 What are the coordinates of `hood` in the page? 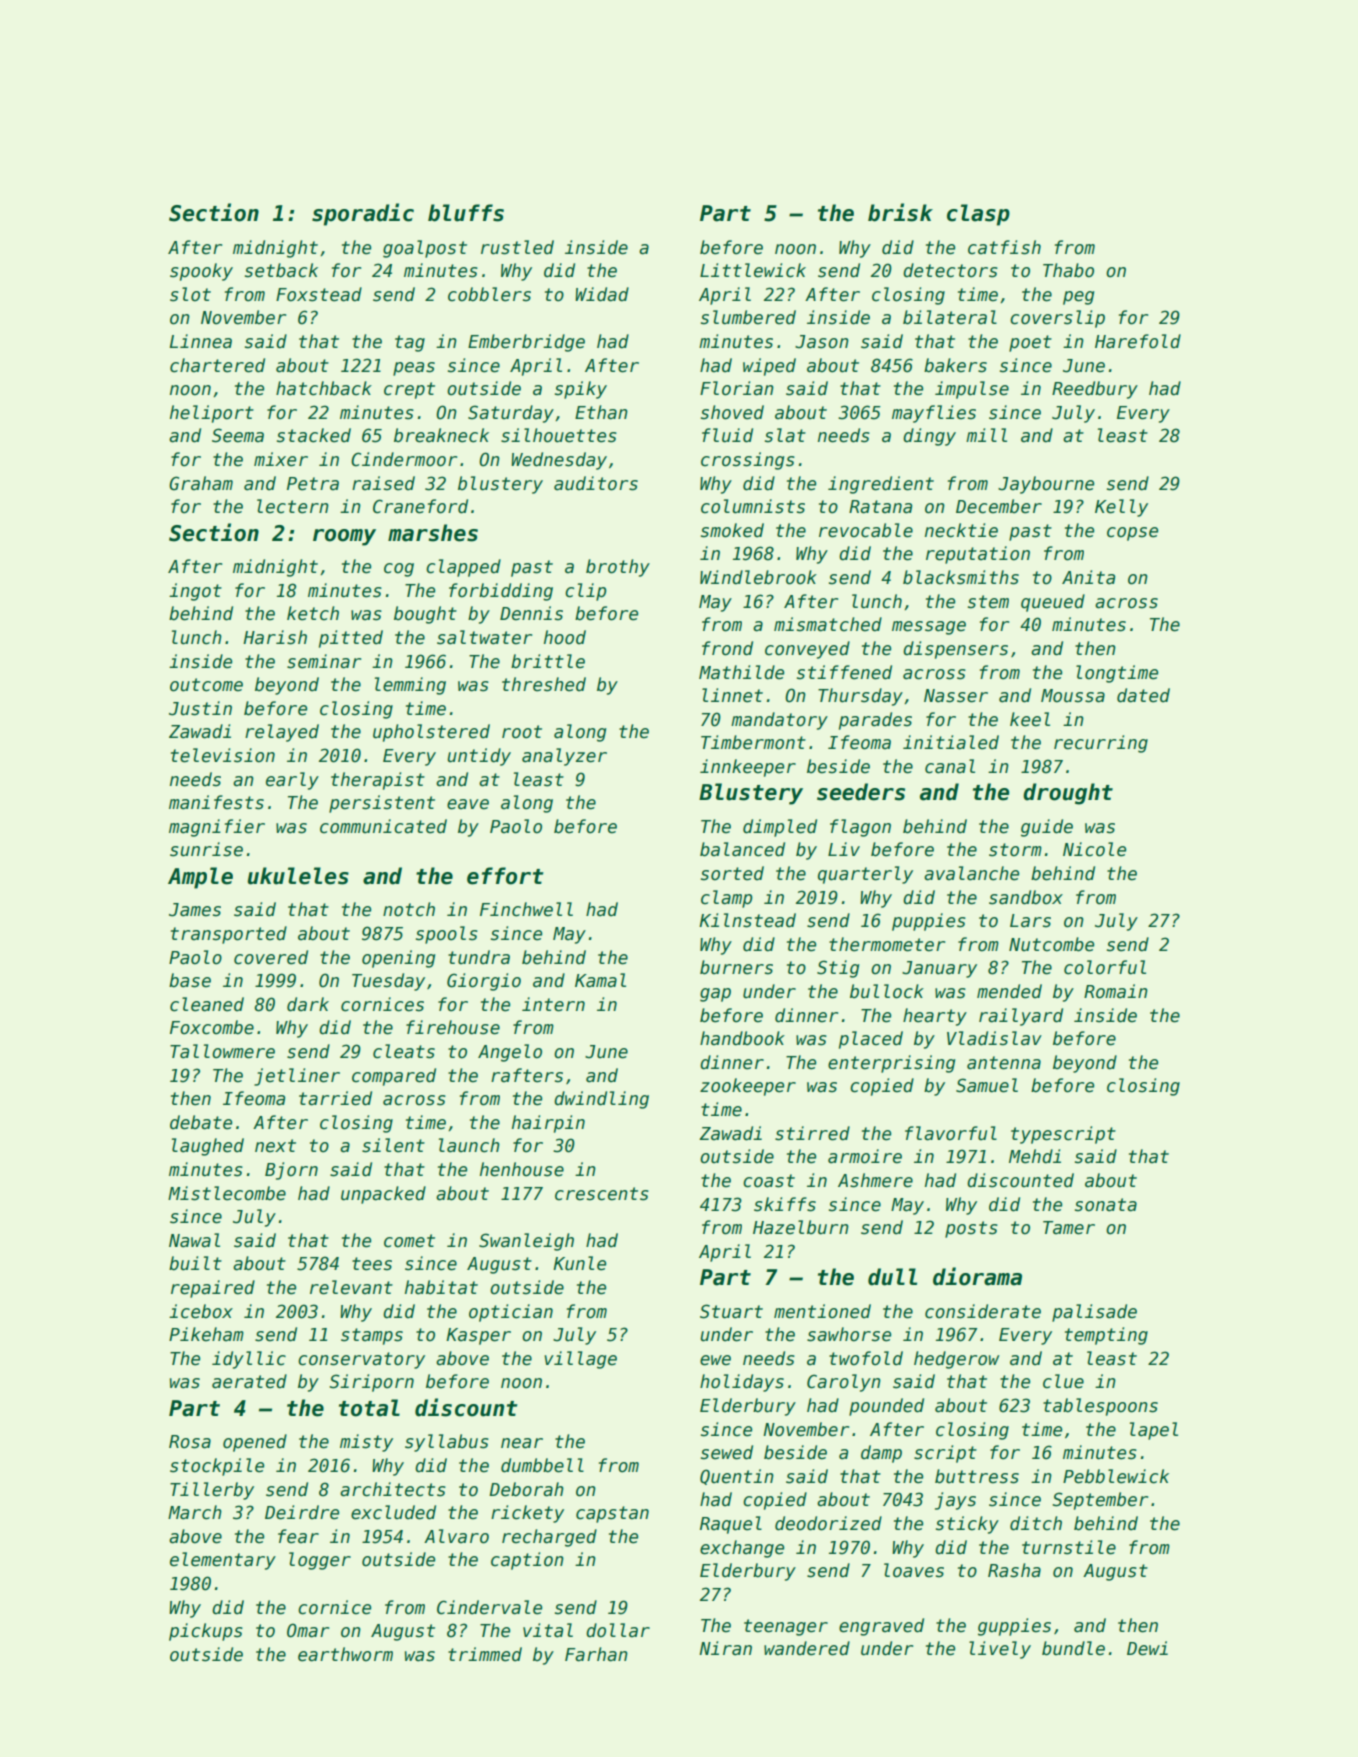 It's located at (565, 637).
